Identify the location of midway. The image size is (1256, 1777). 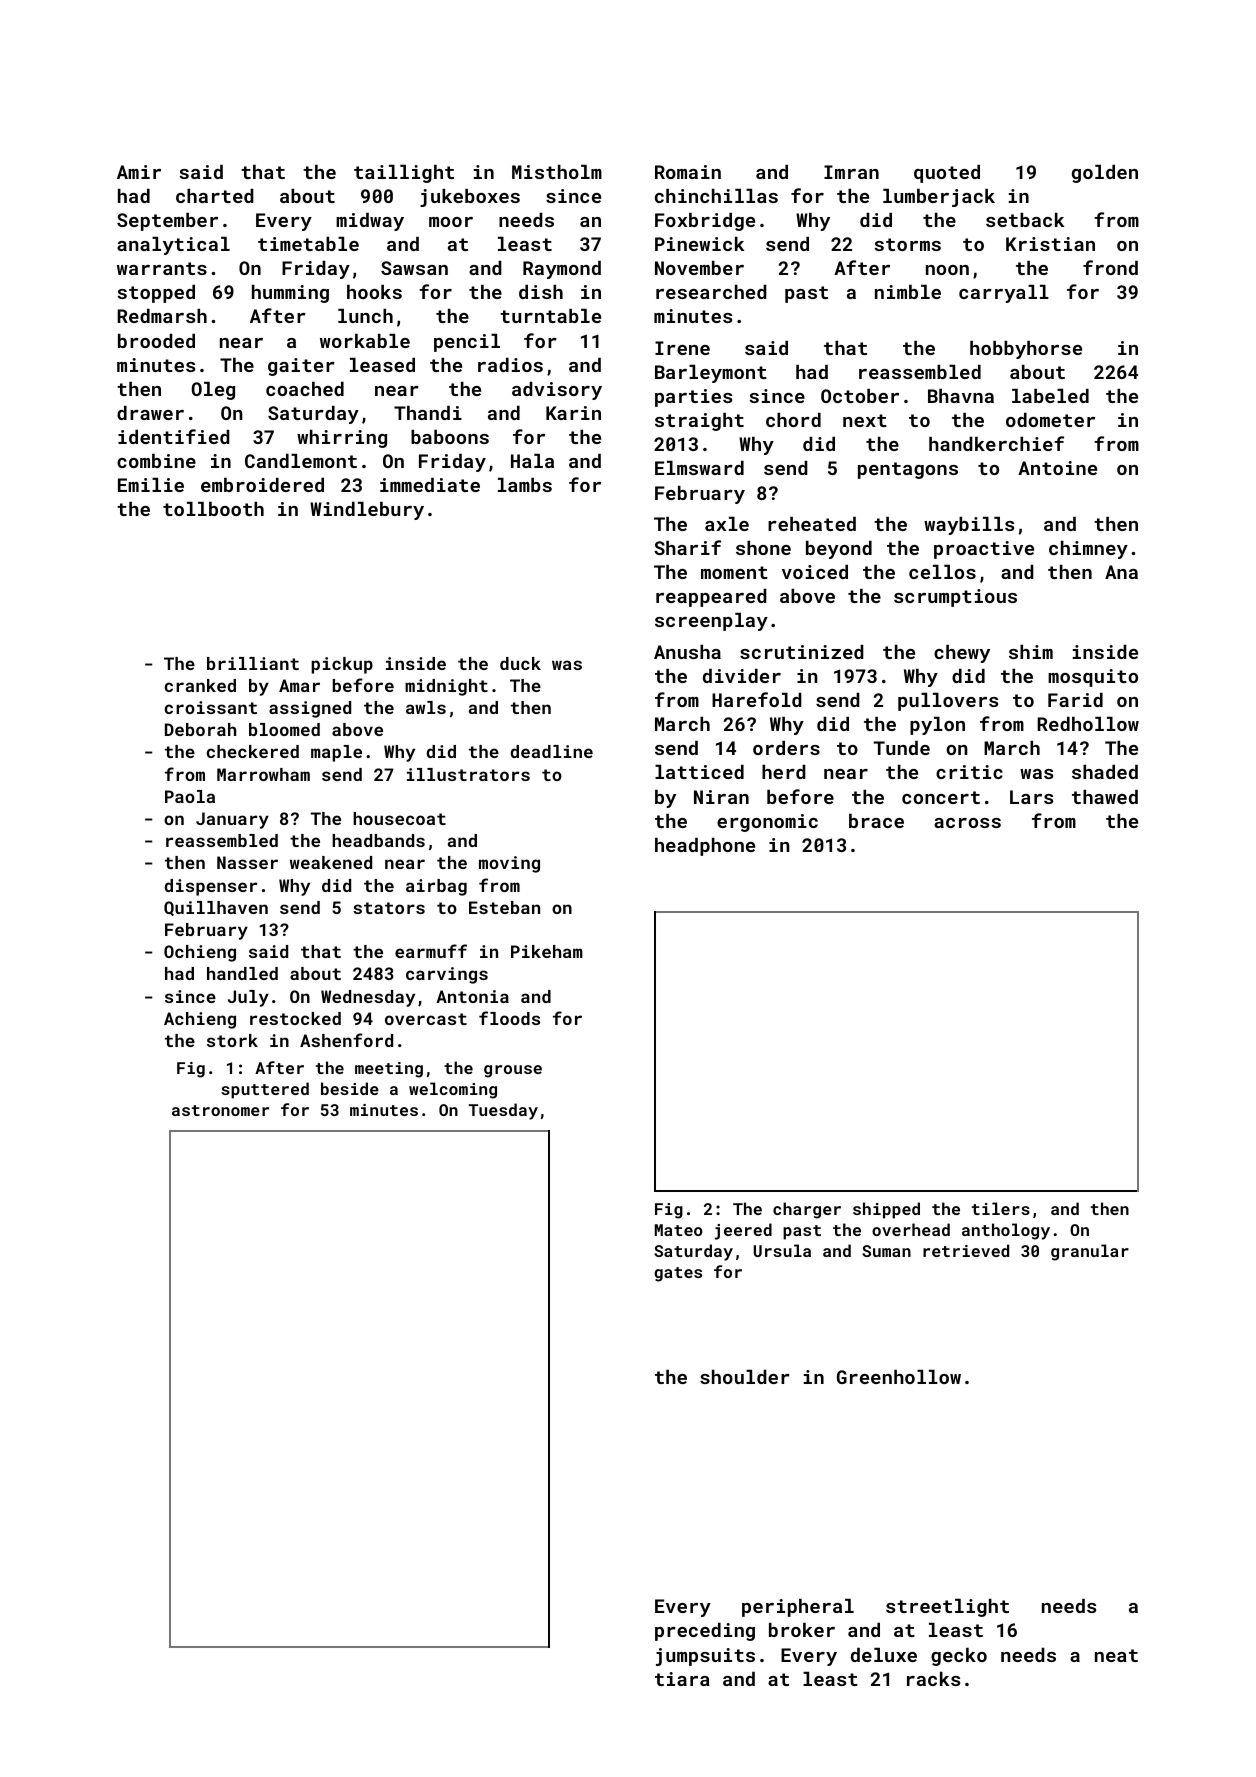
(370, 222).
